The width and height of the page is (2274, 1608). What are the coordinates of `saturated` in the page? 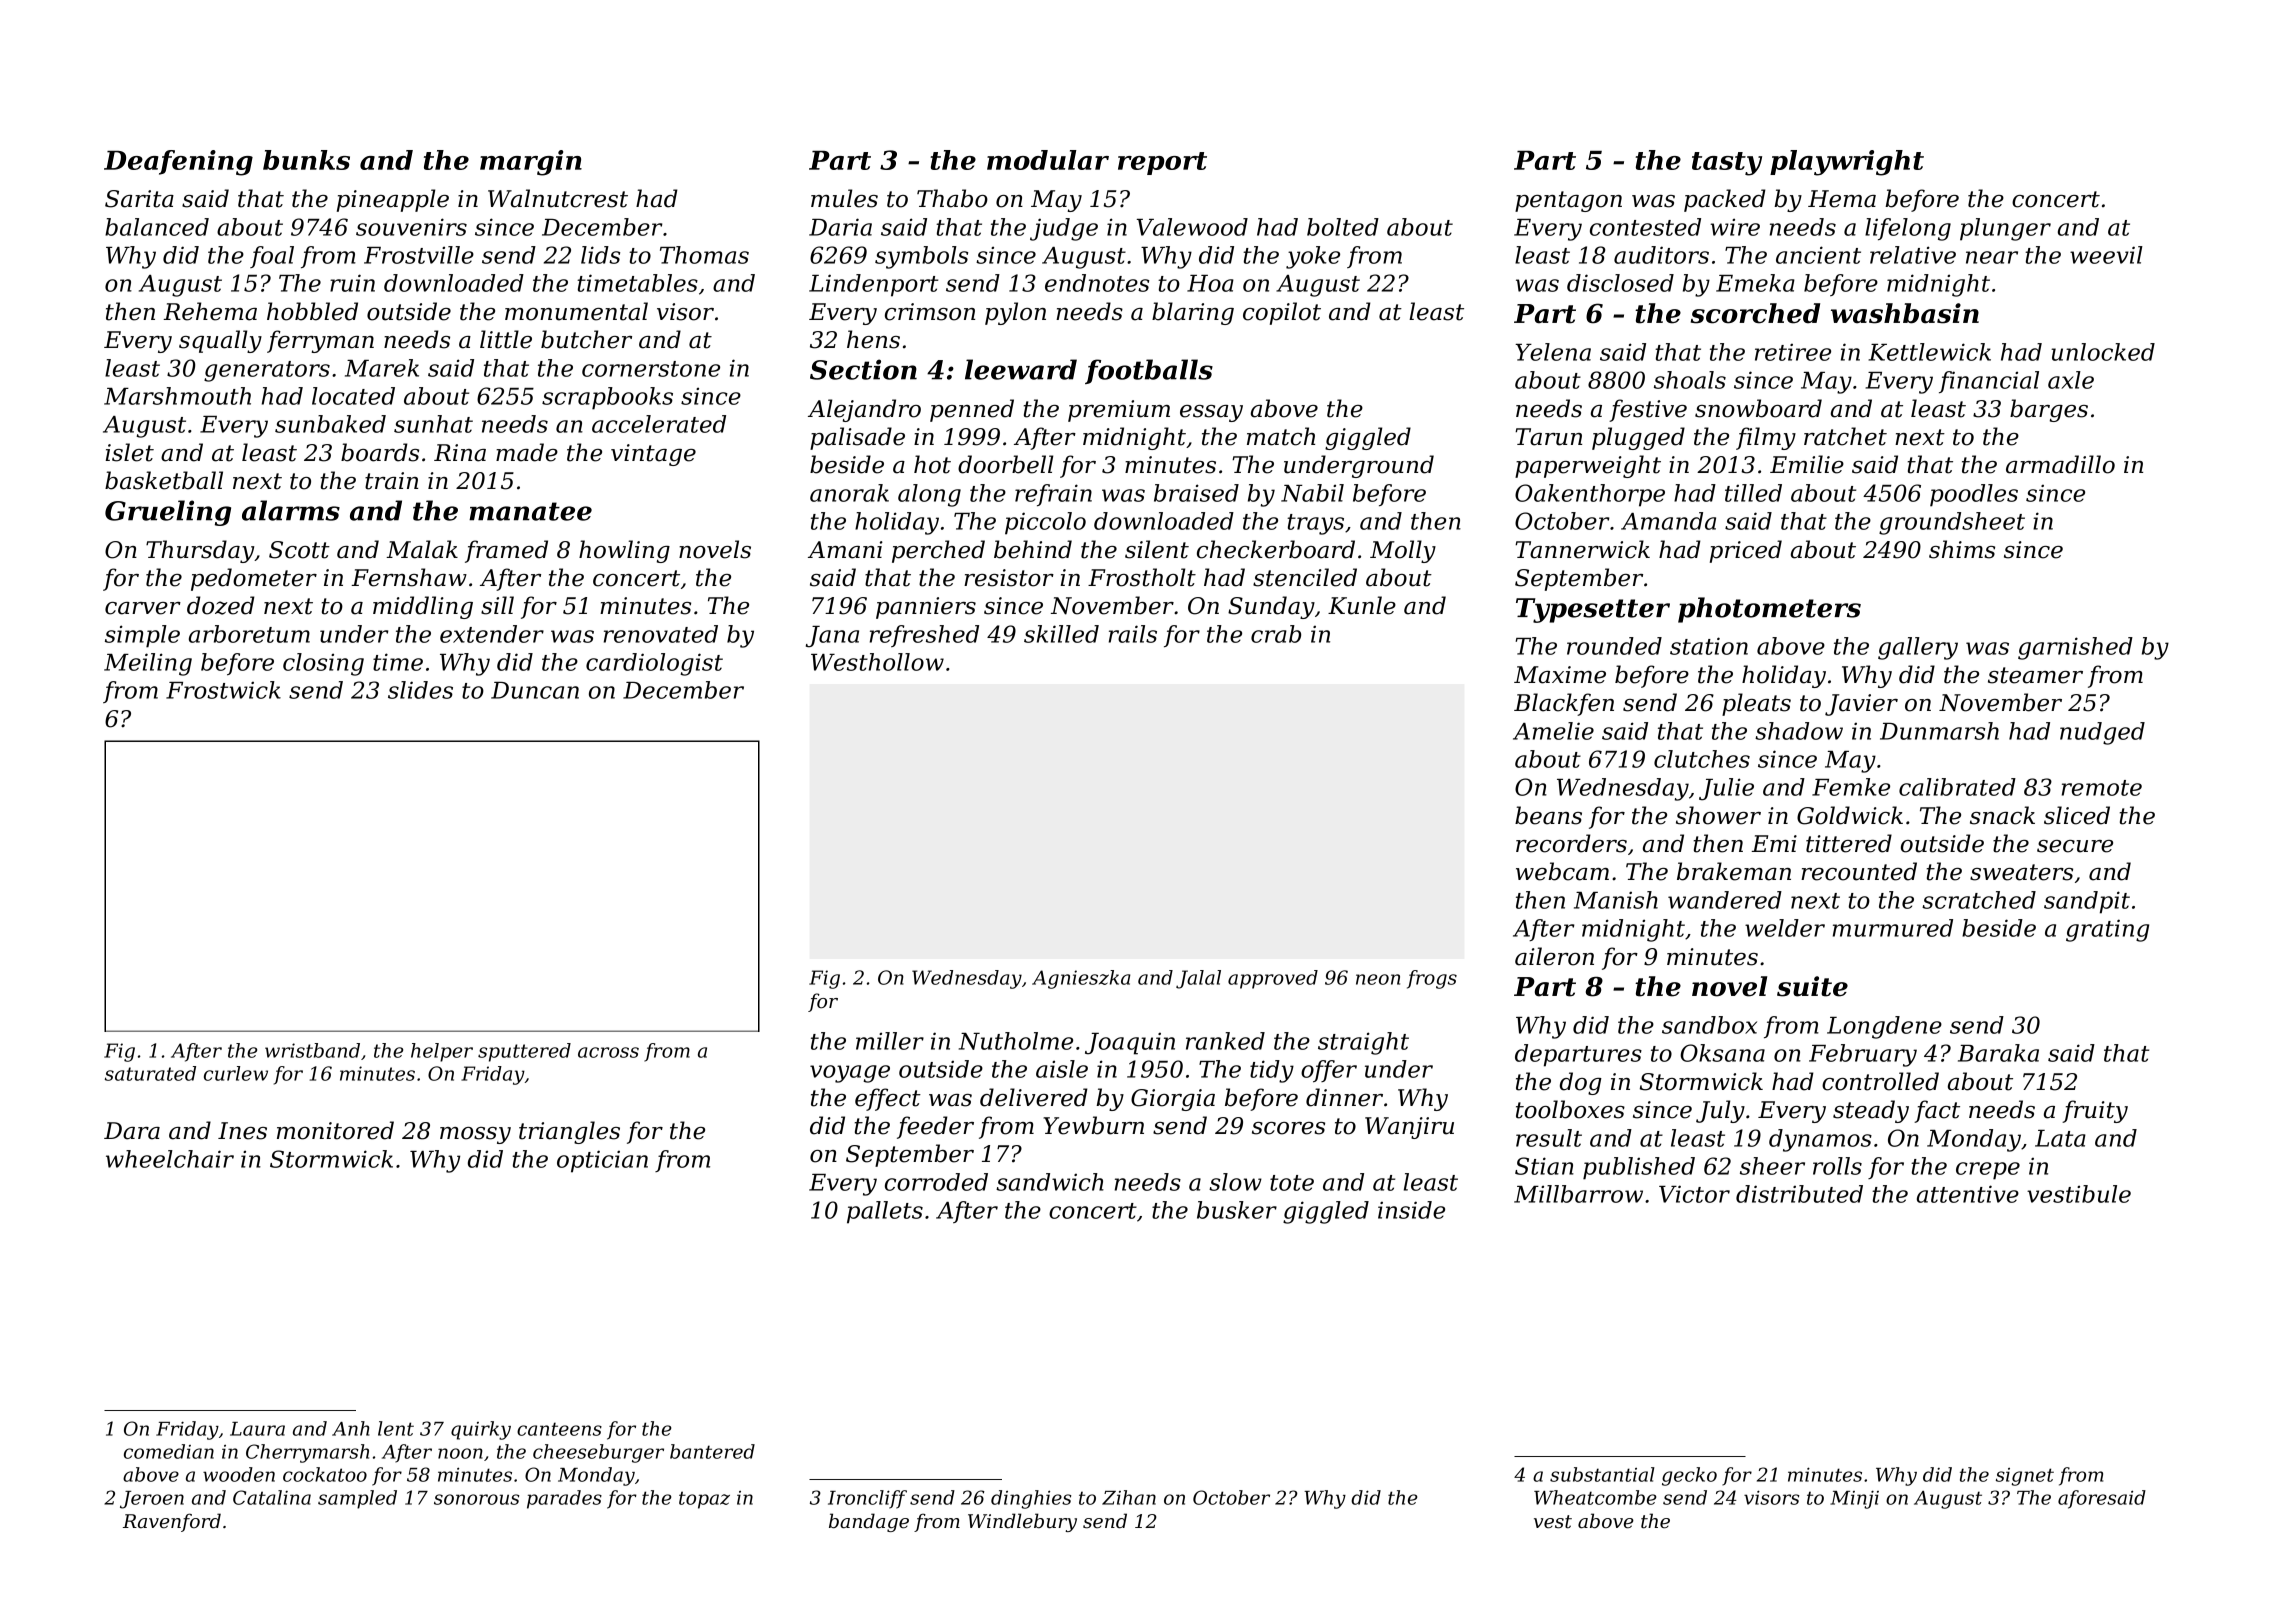 It's located at (150, 1073).
